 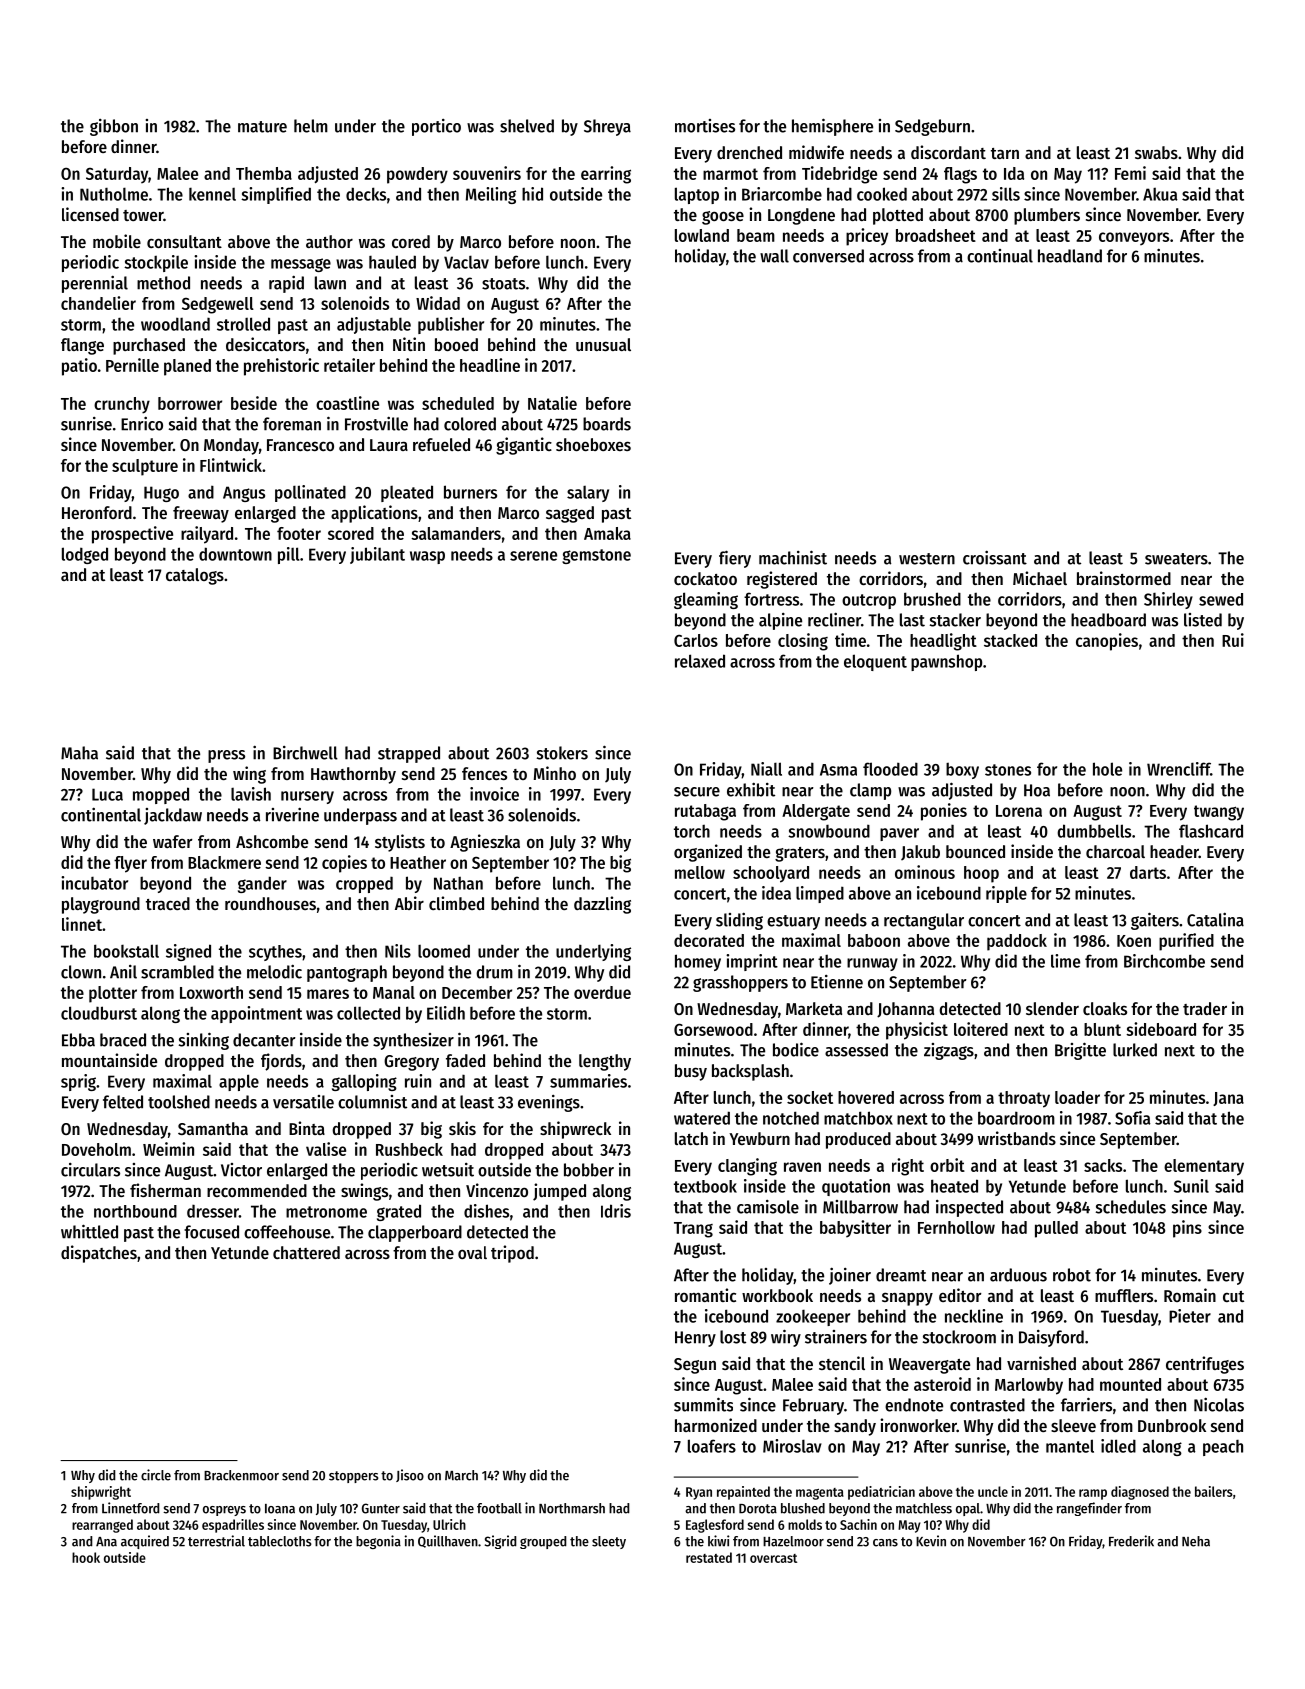 What do you see at coordinates (101, 814) in the image?
I see `continental` at bounding box center [101, 814].
